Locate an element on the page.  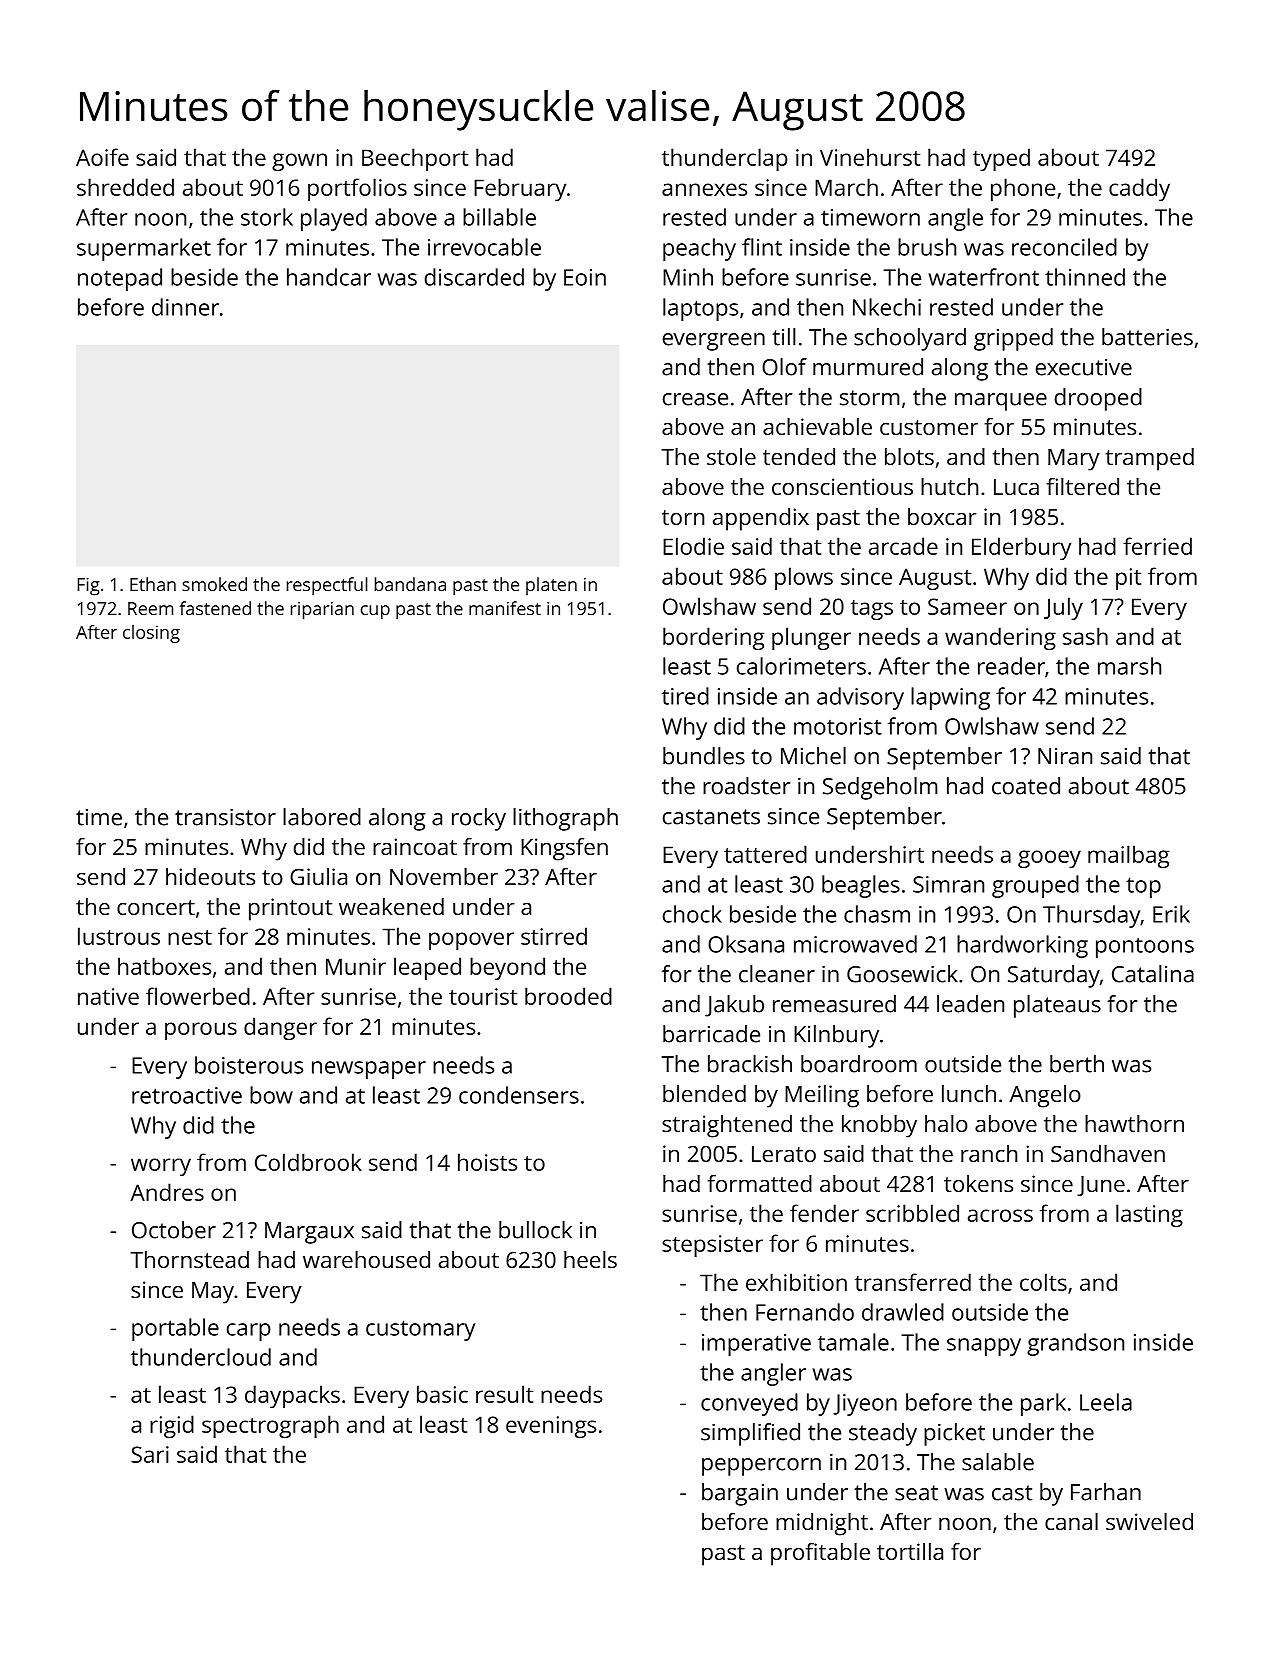
Elderbury is located at coordinates (1021, 548).
